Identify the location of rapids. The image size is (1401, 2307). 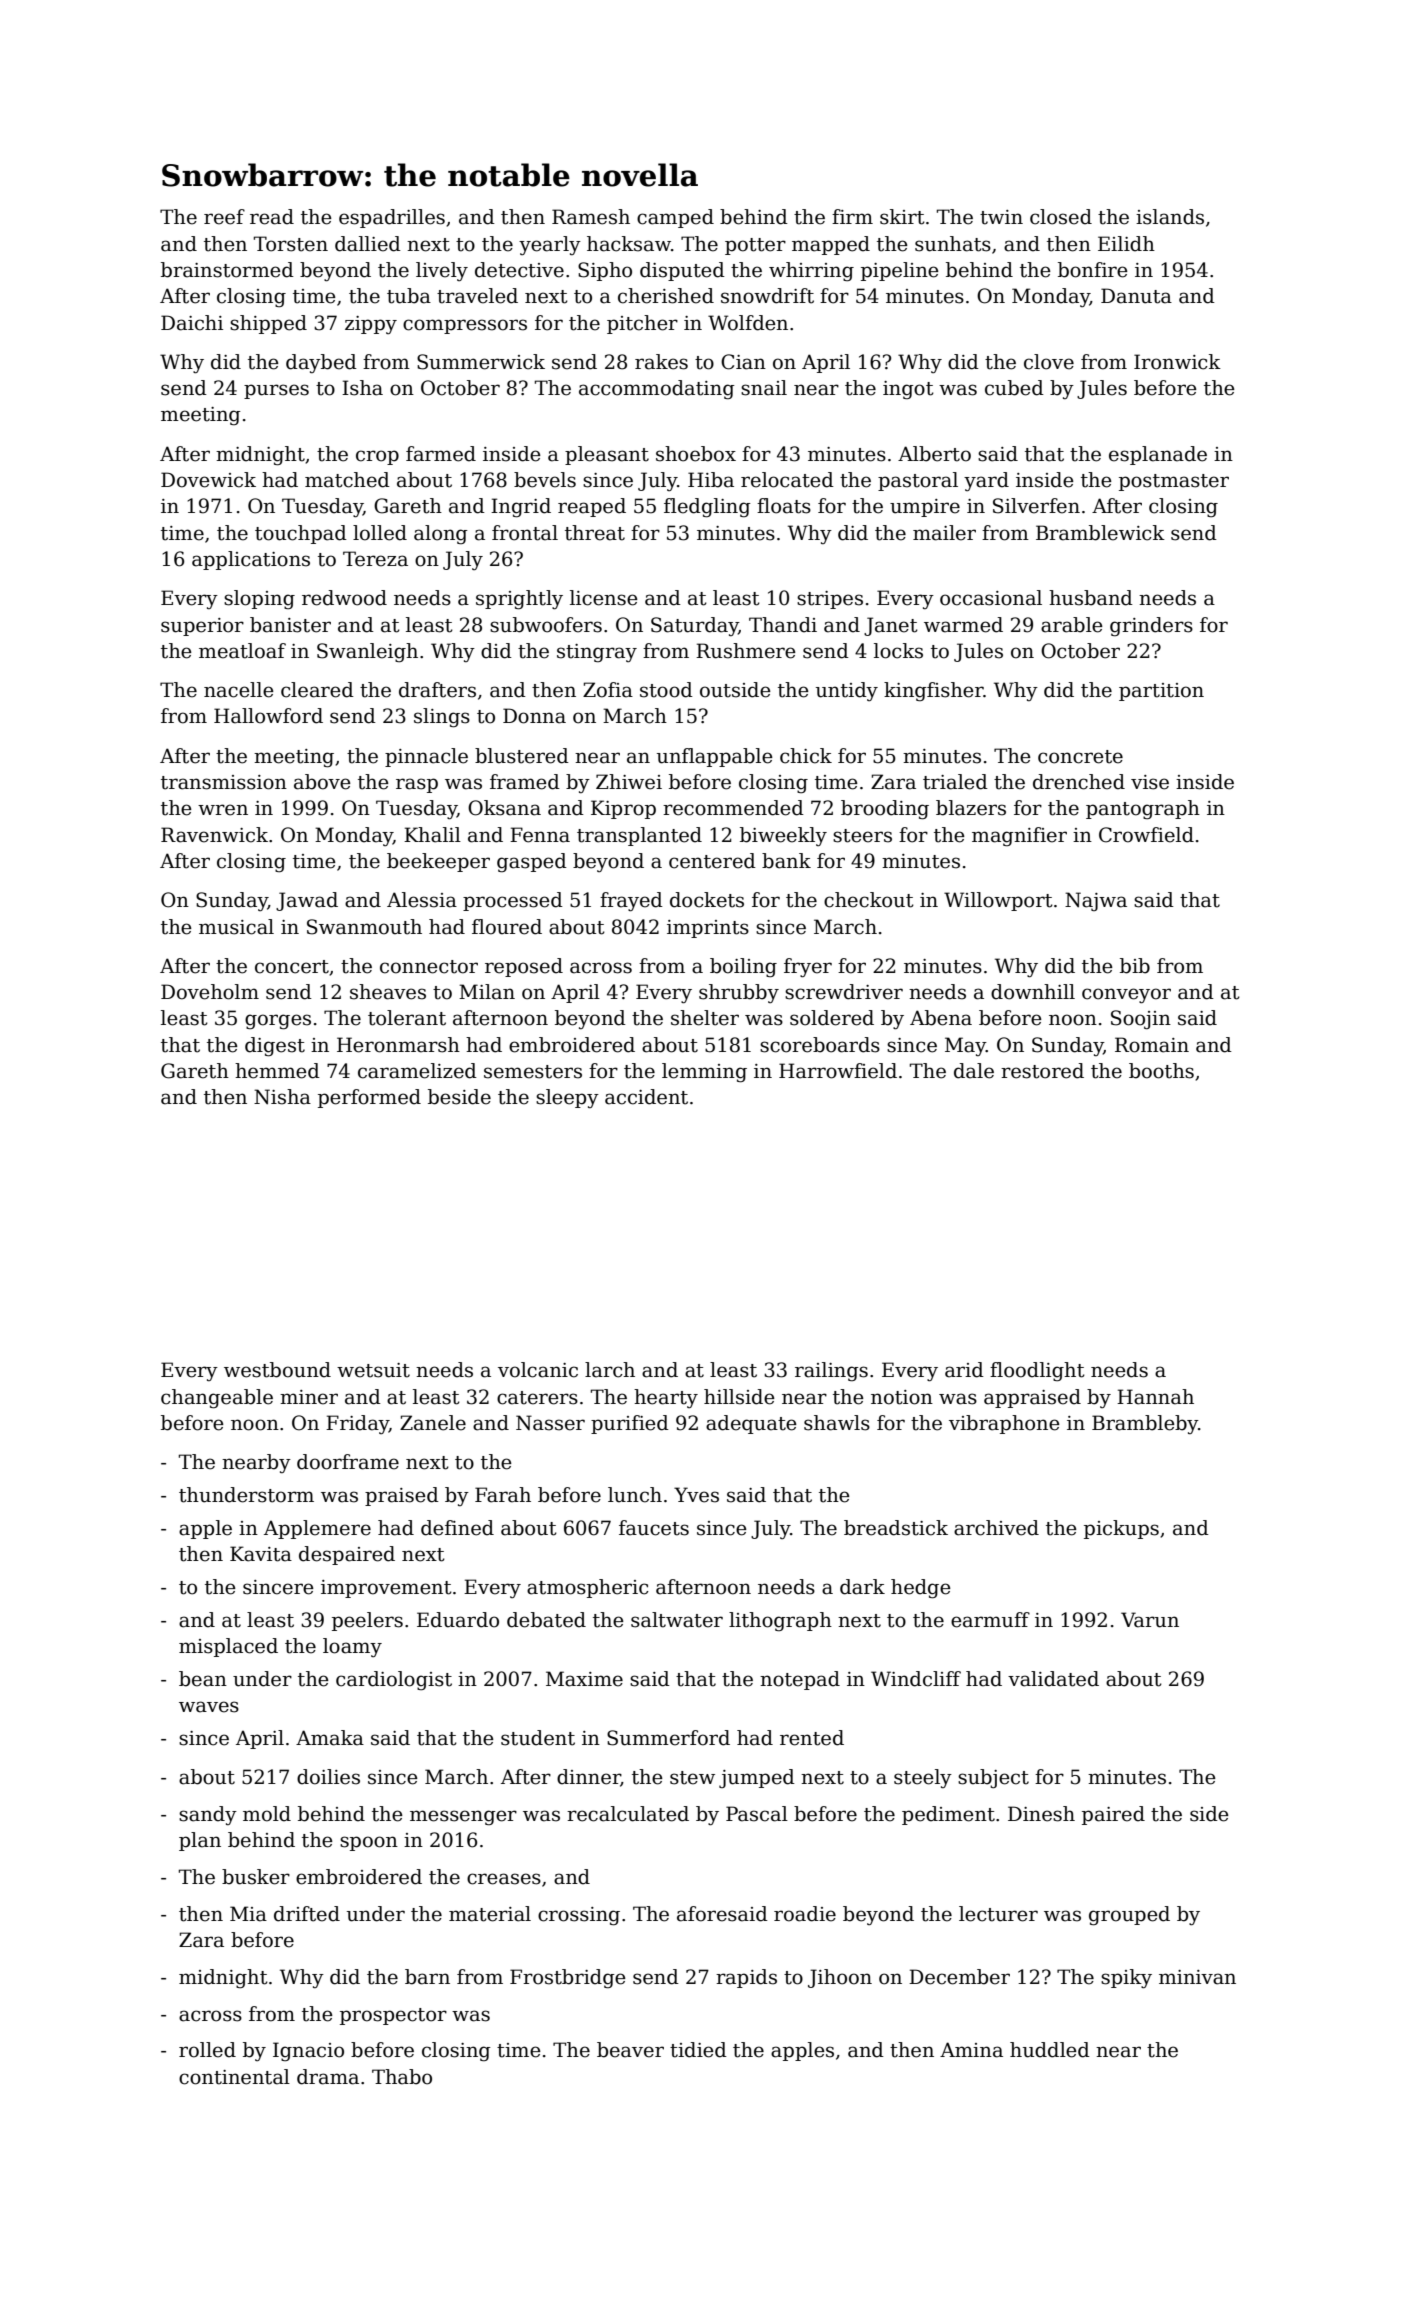
(746, 1978).
